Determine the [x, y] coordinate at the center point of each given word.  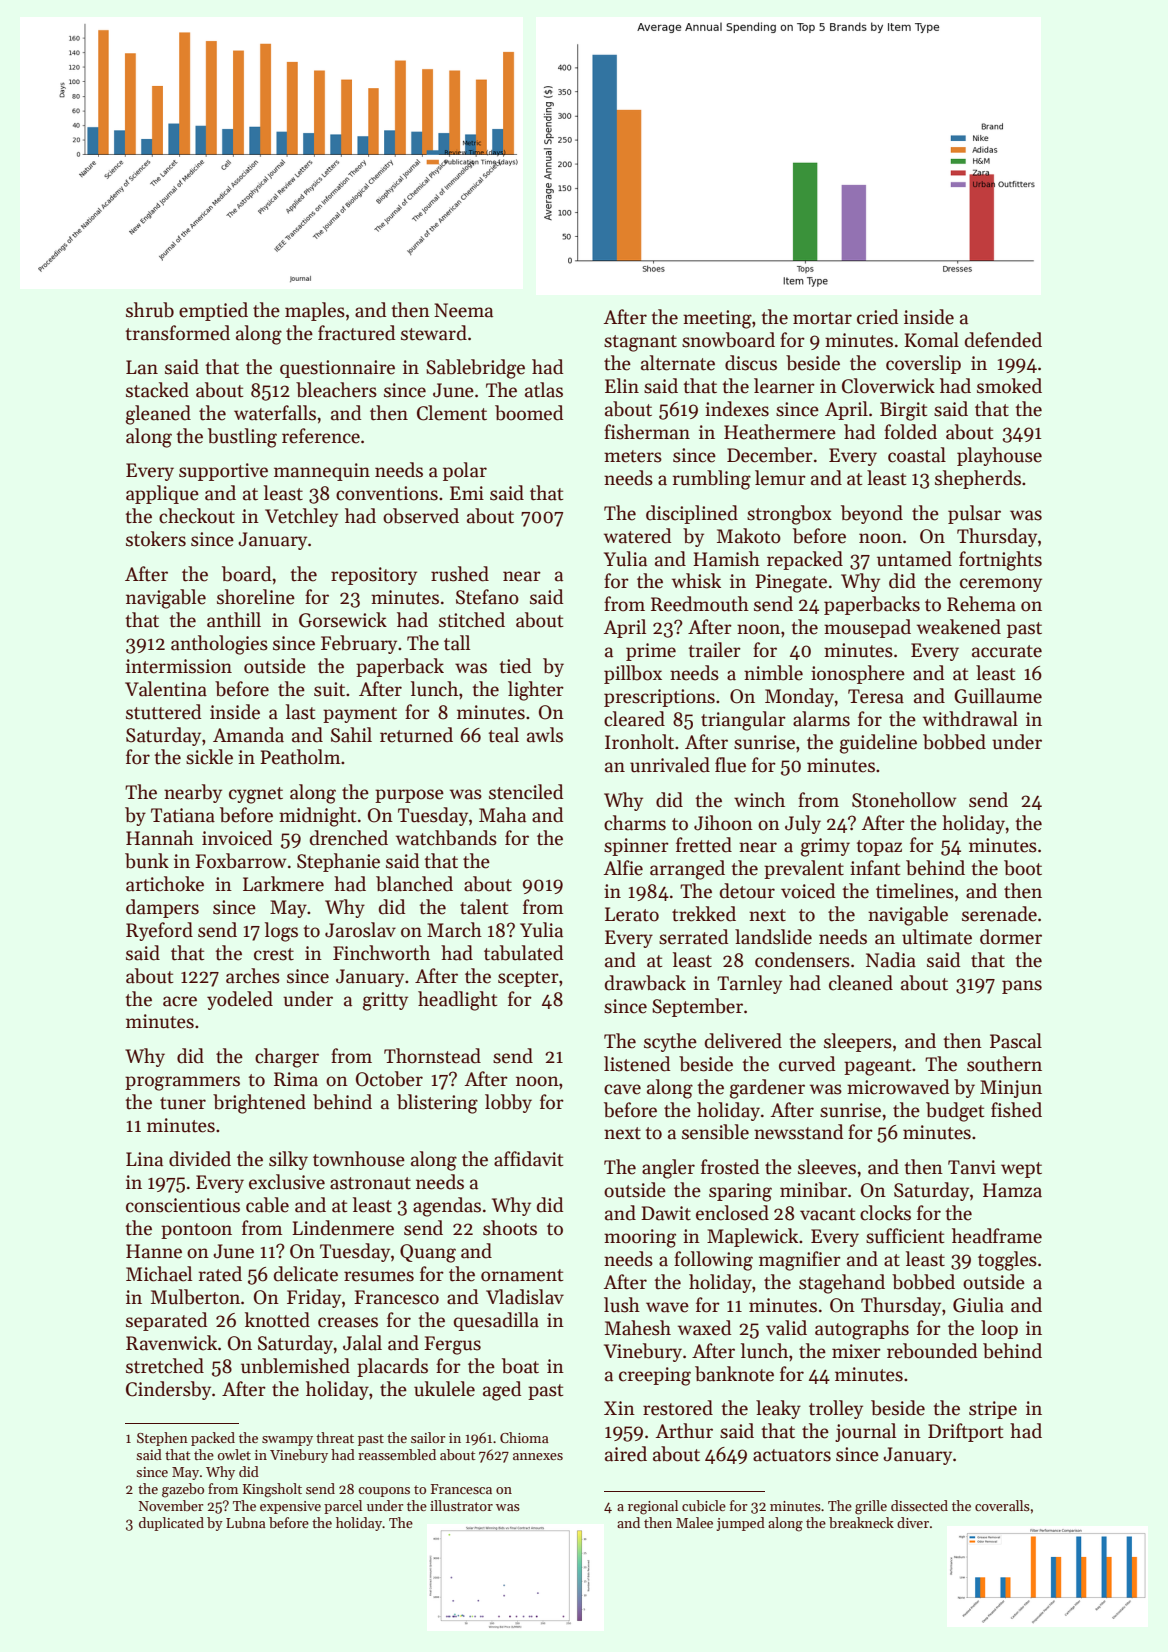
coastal [917, 455]
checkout [197, 516]
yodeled [240, 1000]
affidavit [528, 1159]
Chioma [524, 1437]
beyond [872, 514]
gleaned [158, 415]
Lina [144, 1159]
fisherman [647, 432]
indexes [737, 409]
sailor [428, 1437]
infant [875, 868]
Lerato [632, 914]
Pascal [1016, 1041]
